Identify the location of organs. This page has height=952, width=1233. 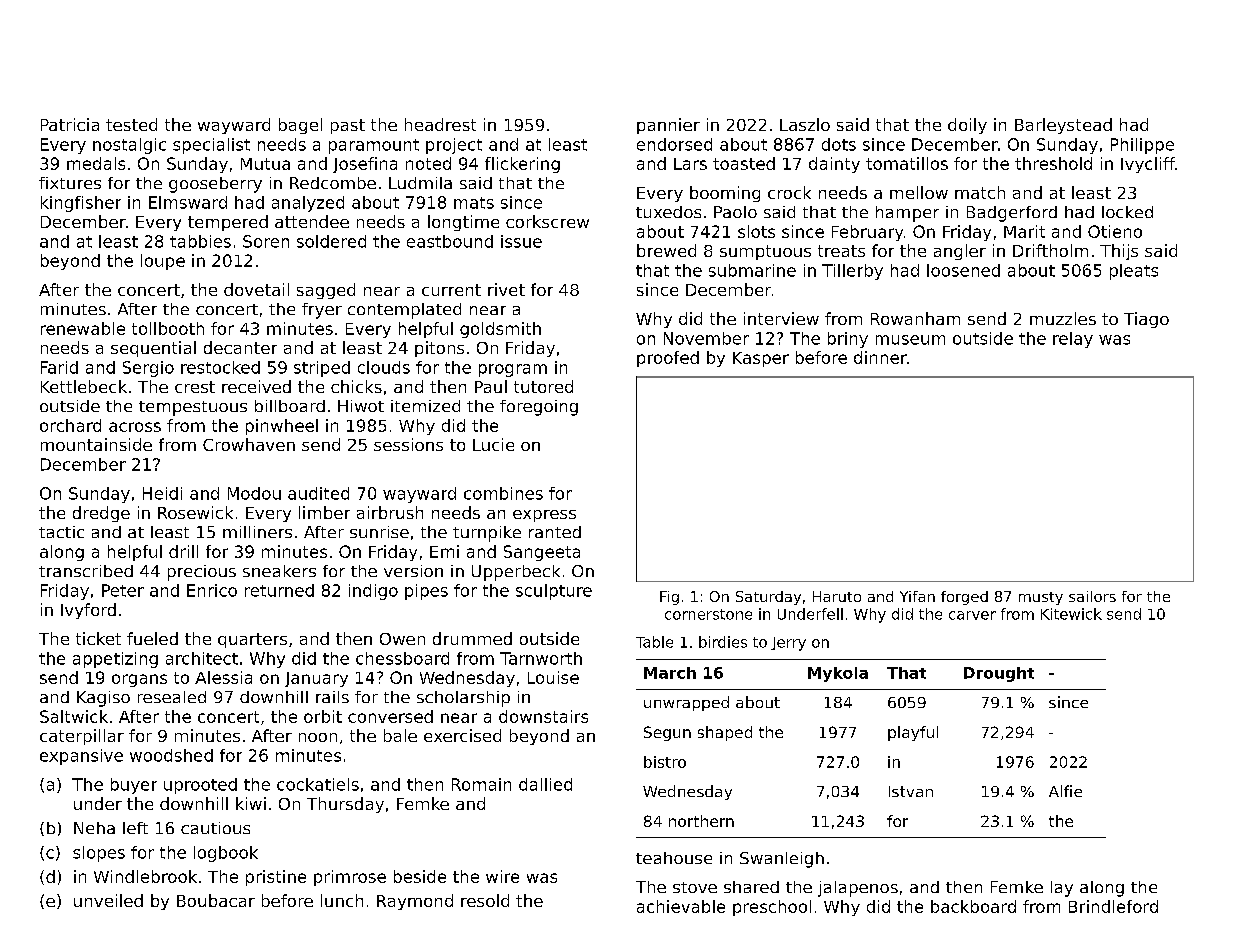
(139, 680).
